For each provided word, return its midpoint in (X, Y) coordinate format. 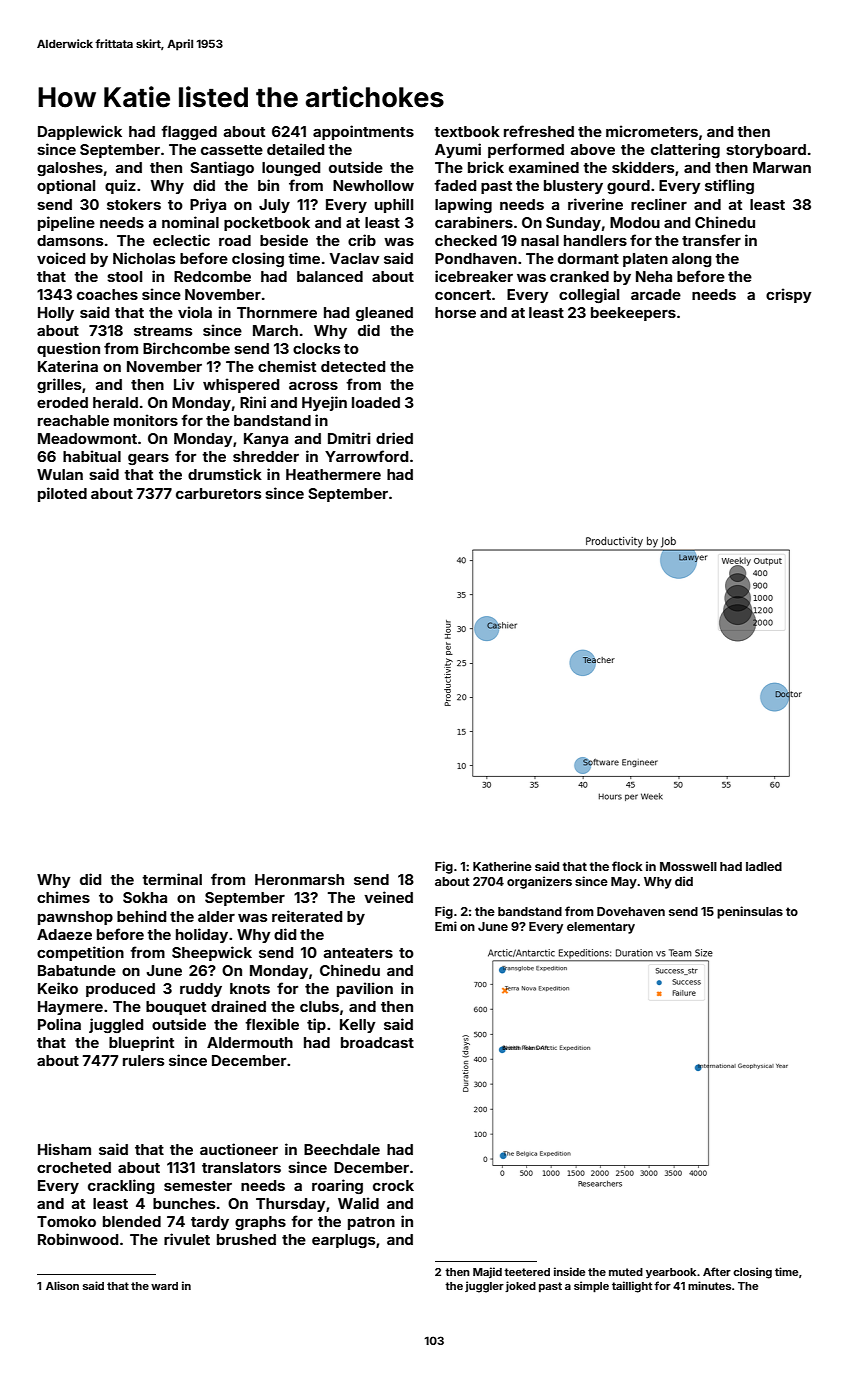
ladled (764, 866)
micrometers (652, 131)
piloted (62, 494)
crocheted (74, 1167)
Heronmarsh (299, 879)
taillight (632, 1287)
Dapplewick (80, 132)
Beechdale (342, 1149)
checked (466, 240)
